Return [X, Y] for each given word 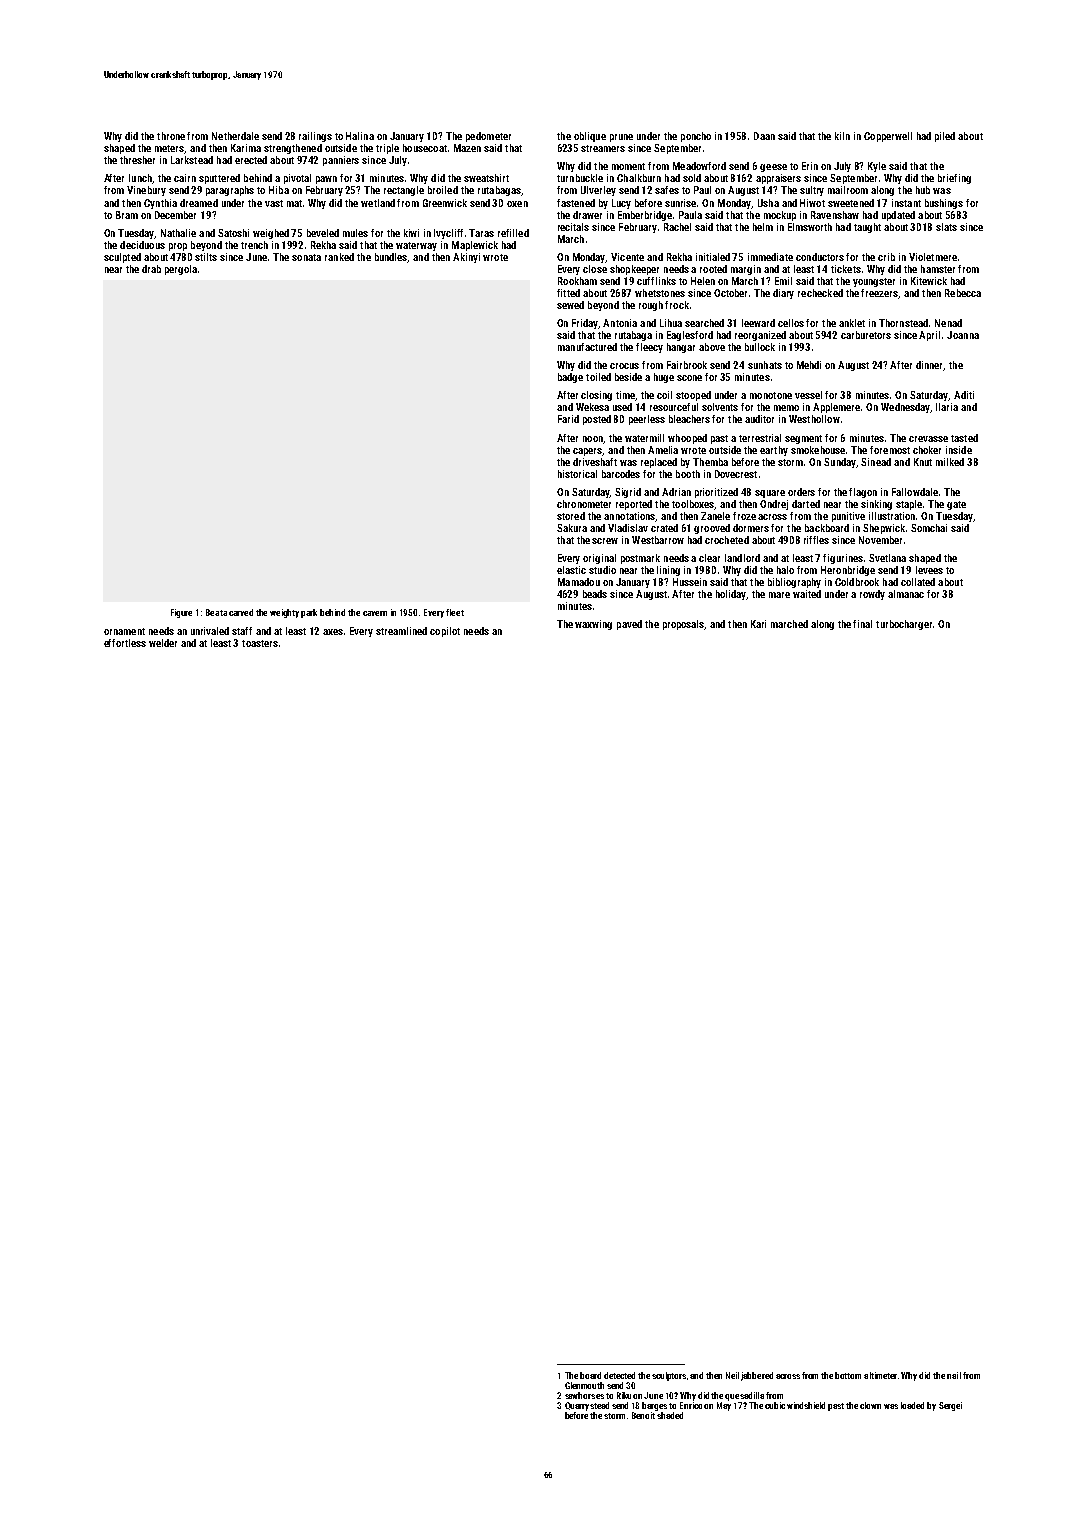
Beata [216, 612]
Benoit [643, 1415]
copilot [445, 632]
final [862, 624]
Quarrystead [587, 1406]
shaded [670, 1415]
